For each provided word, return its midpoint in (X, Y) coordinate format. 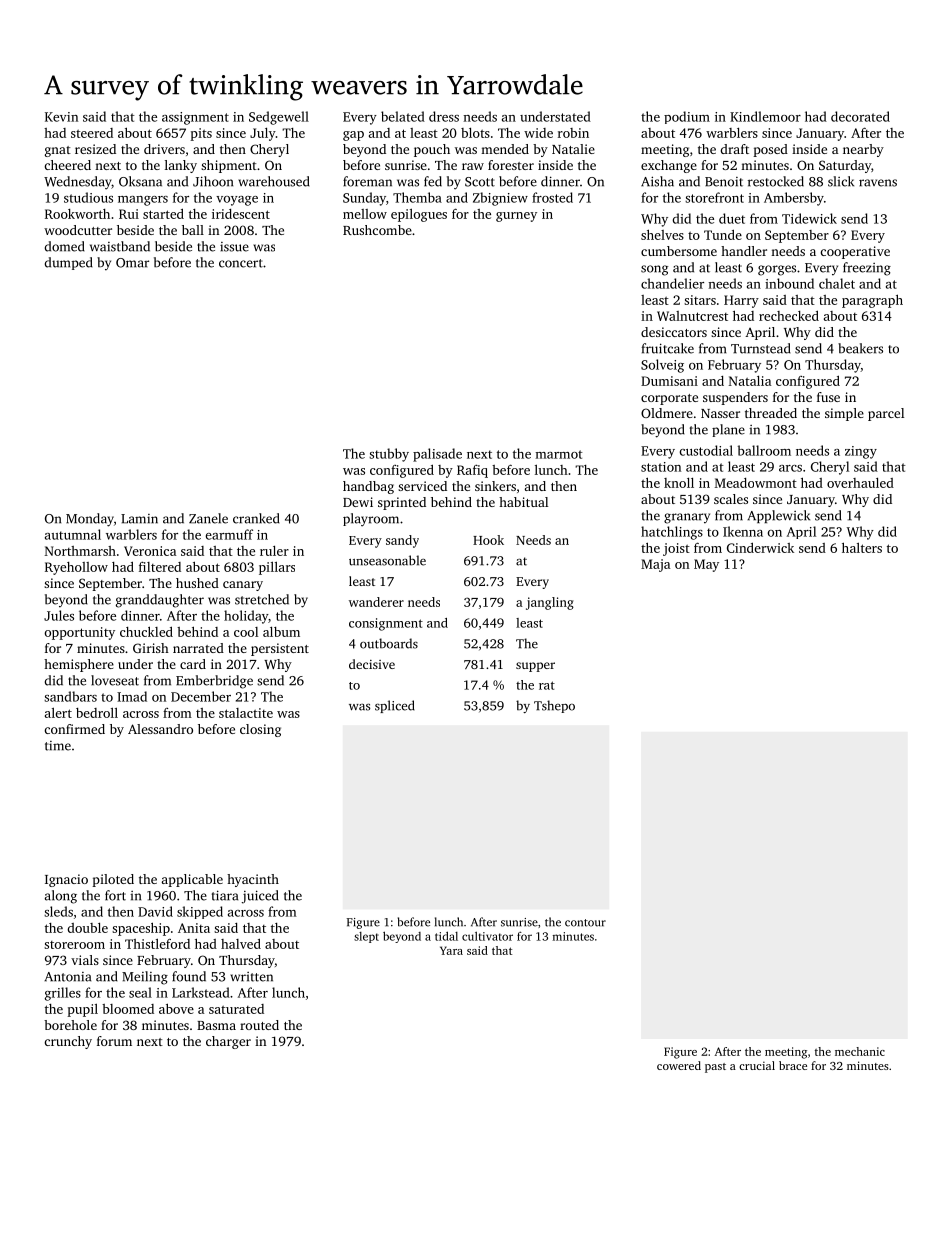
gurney (516, 217)
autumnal (73, 534)
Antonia (67, 977)
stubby (389, 455)
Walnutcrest (692, 316)
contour (585, 923)
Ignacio (66, 880)
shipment (229, 166)
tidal (446, 936)
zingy (861, 452)
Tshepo (554, 706)
